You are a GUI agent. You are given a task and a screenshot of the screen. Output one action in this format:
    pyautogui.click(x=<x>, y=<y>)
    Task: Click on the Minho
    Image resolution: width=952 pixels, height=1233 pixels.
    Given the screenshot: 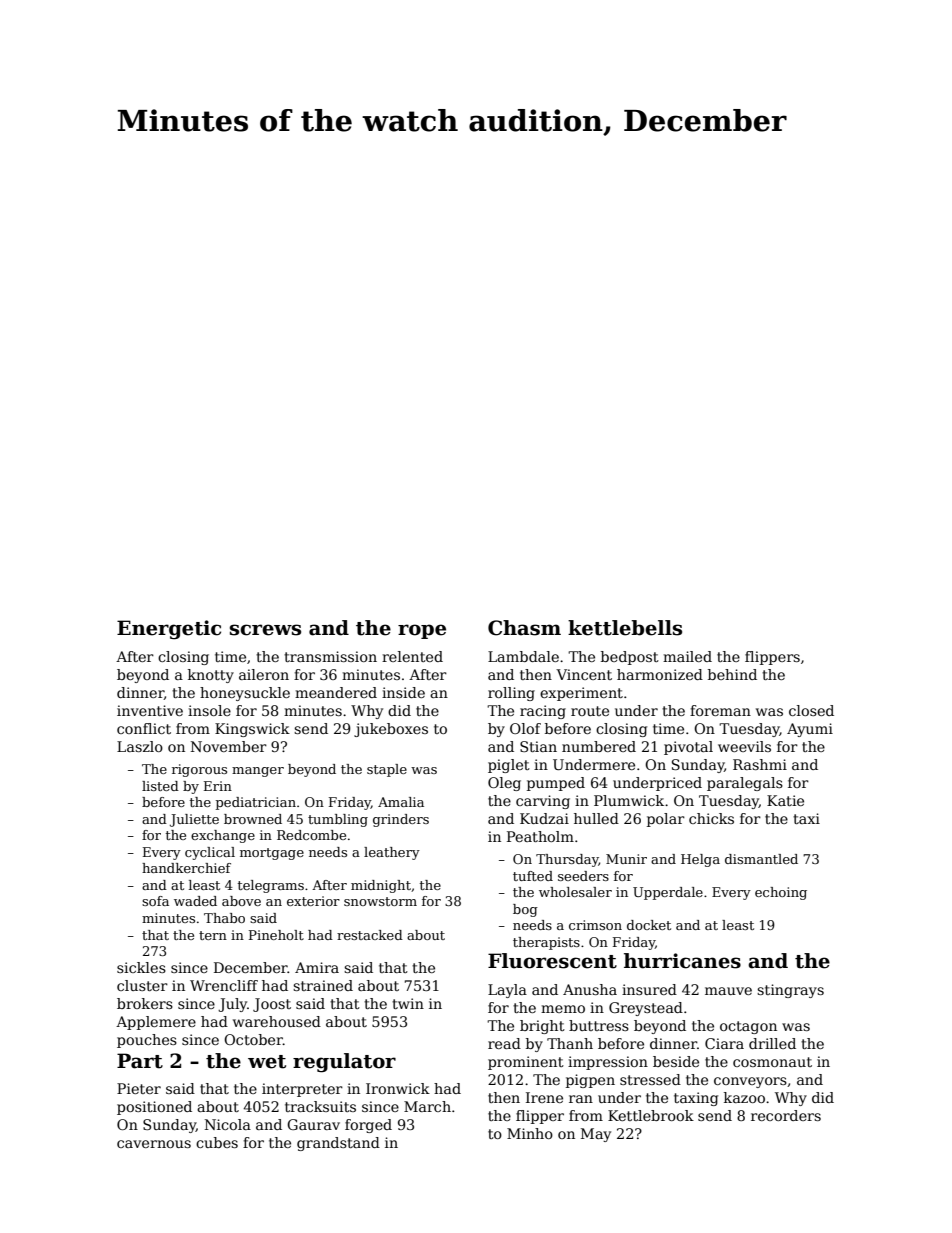 What is the action you would take?
    pyautogui.click(x=530, y=1133)
